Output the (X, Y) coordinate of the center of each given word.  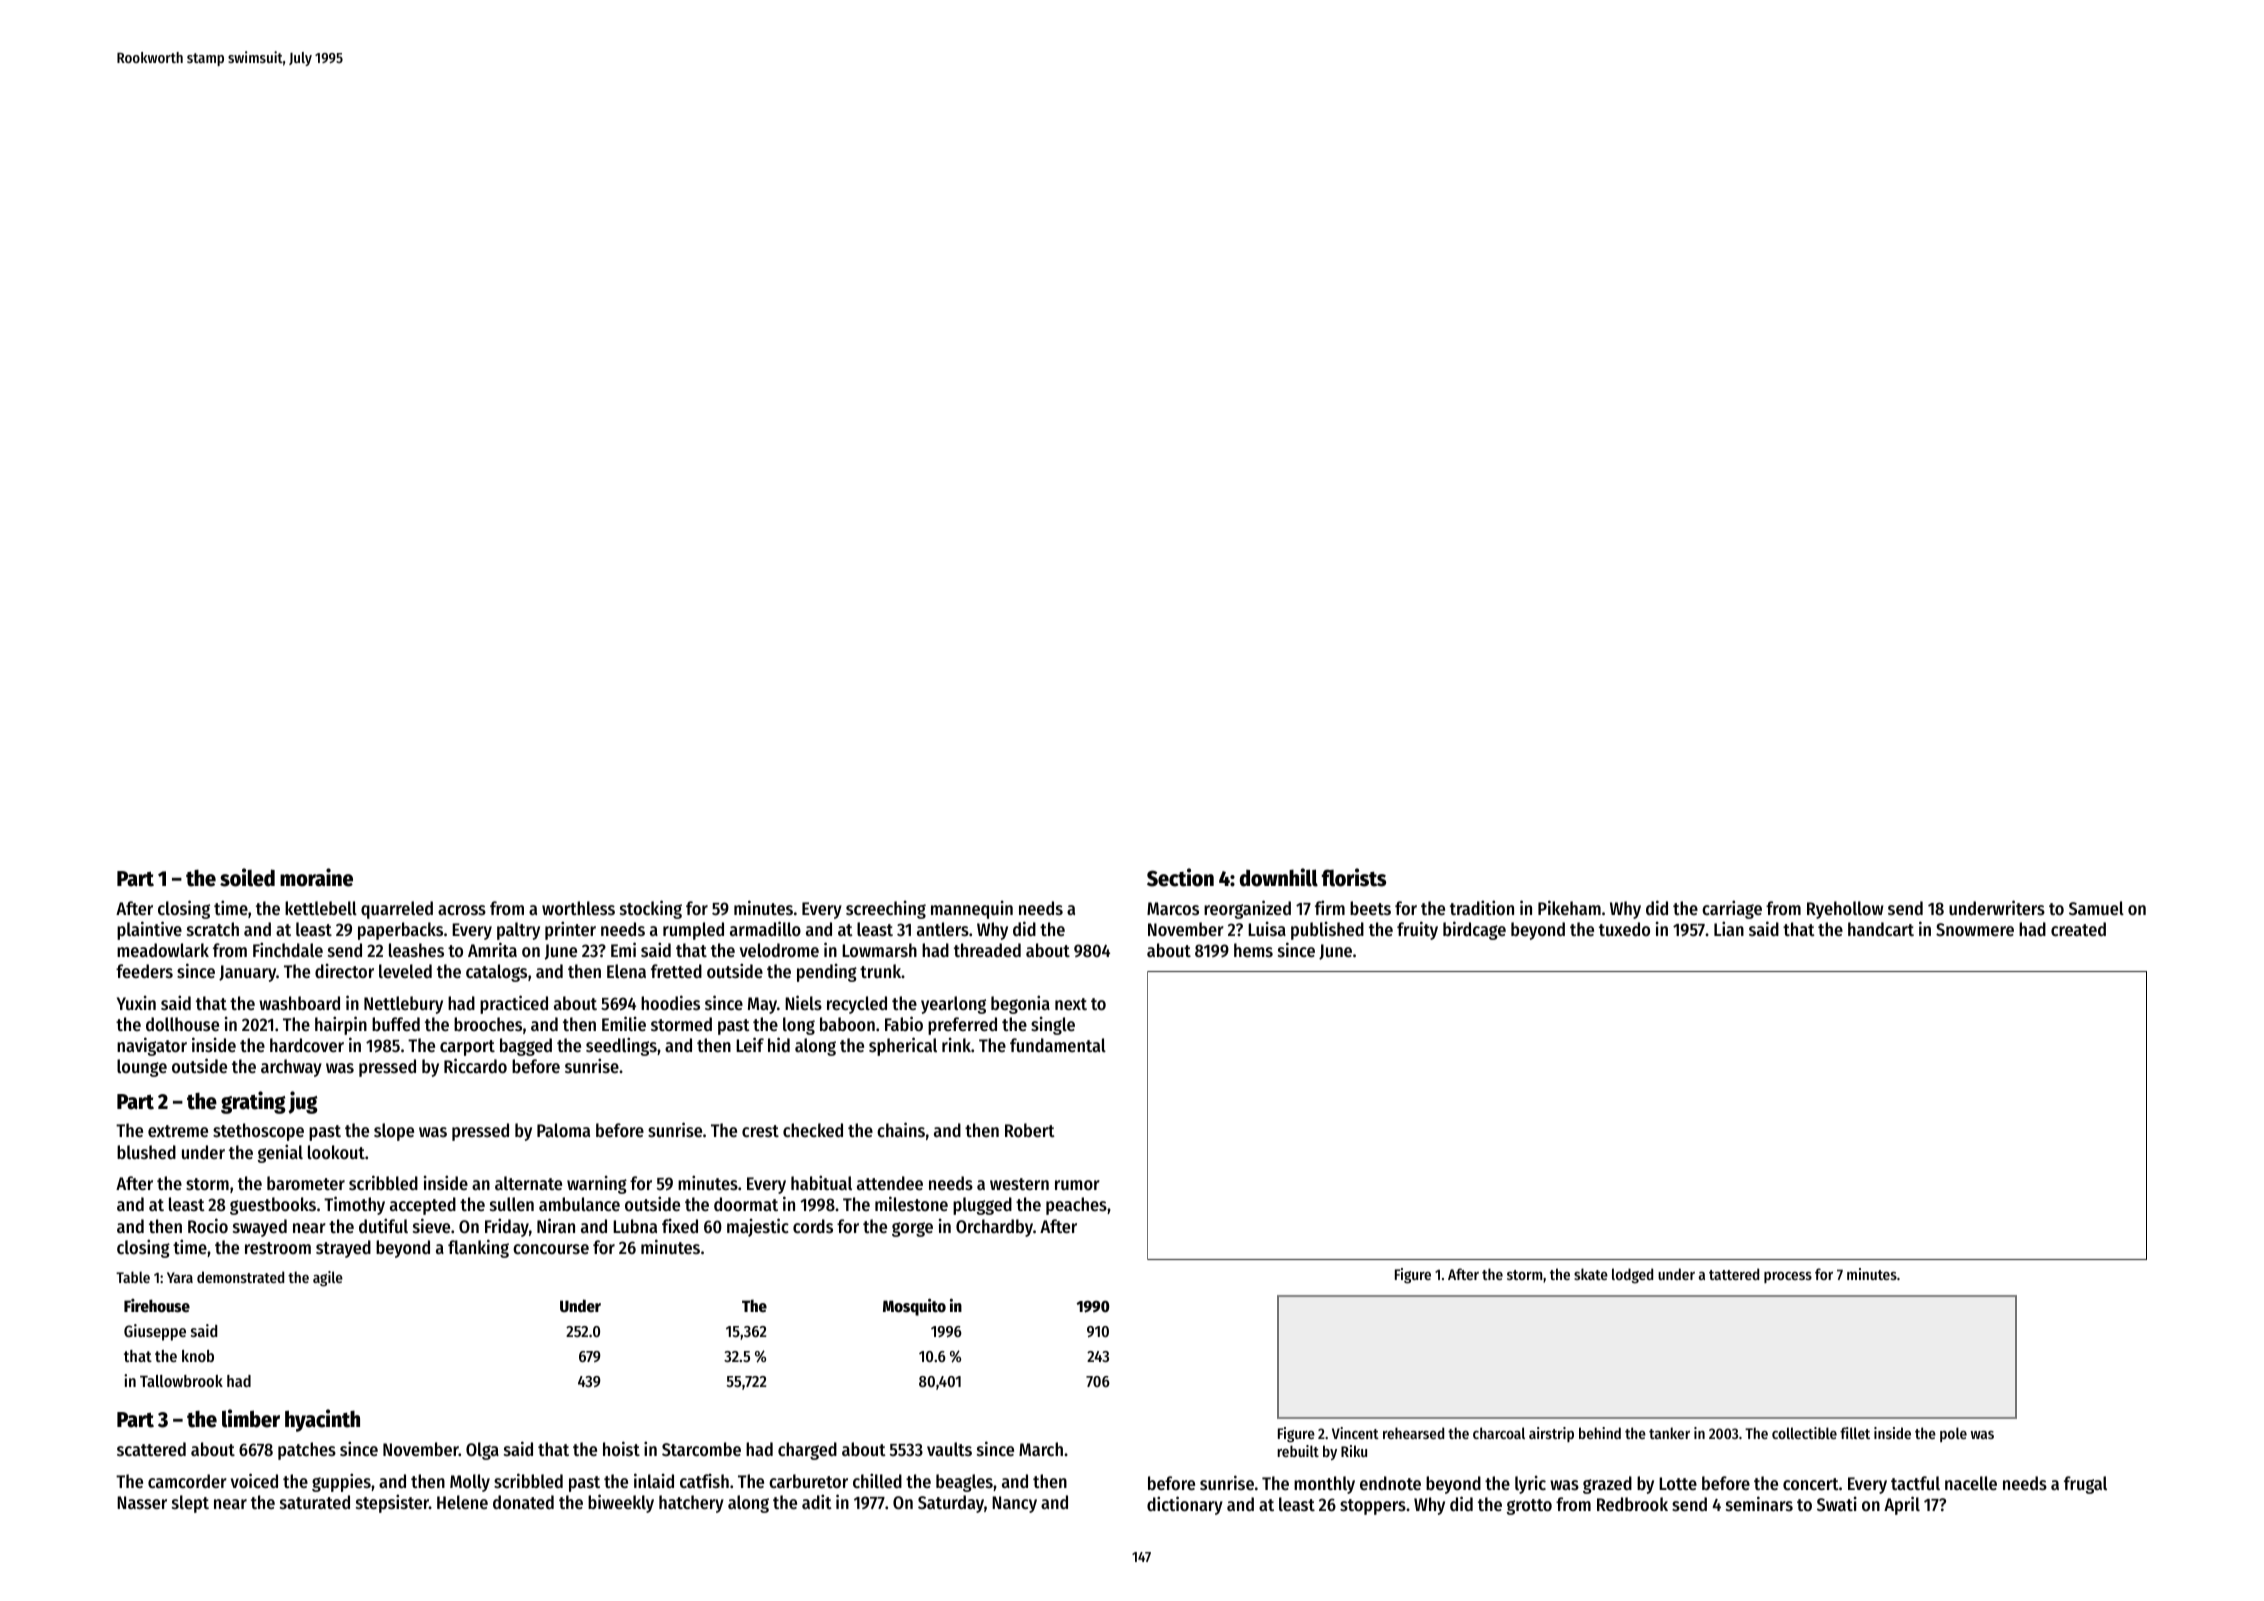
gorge (912, 1229)
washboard (299, 1003)
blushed (146, 1152)
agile (328, 1279)
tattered (1734, 1274)
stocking (651, 909)
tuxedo (1624, 929)
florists (1354, 877)
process (1788, 1277)
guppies (341, 1482)
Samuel (2096, 908)
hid (779, 1044)
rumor (1077, 1185)
